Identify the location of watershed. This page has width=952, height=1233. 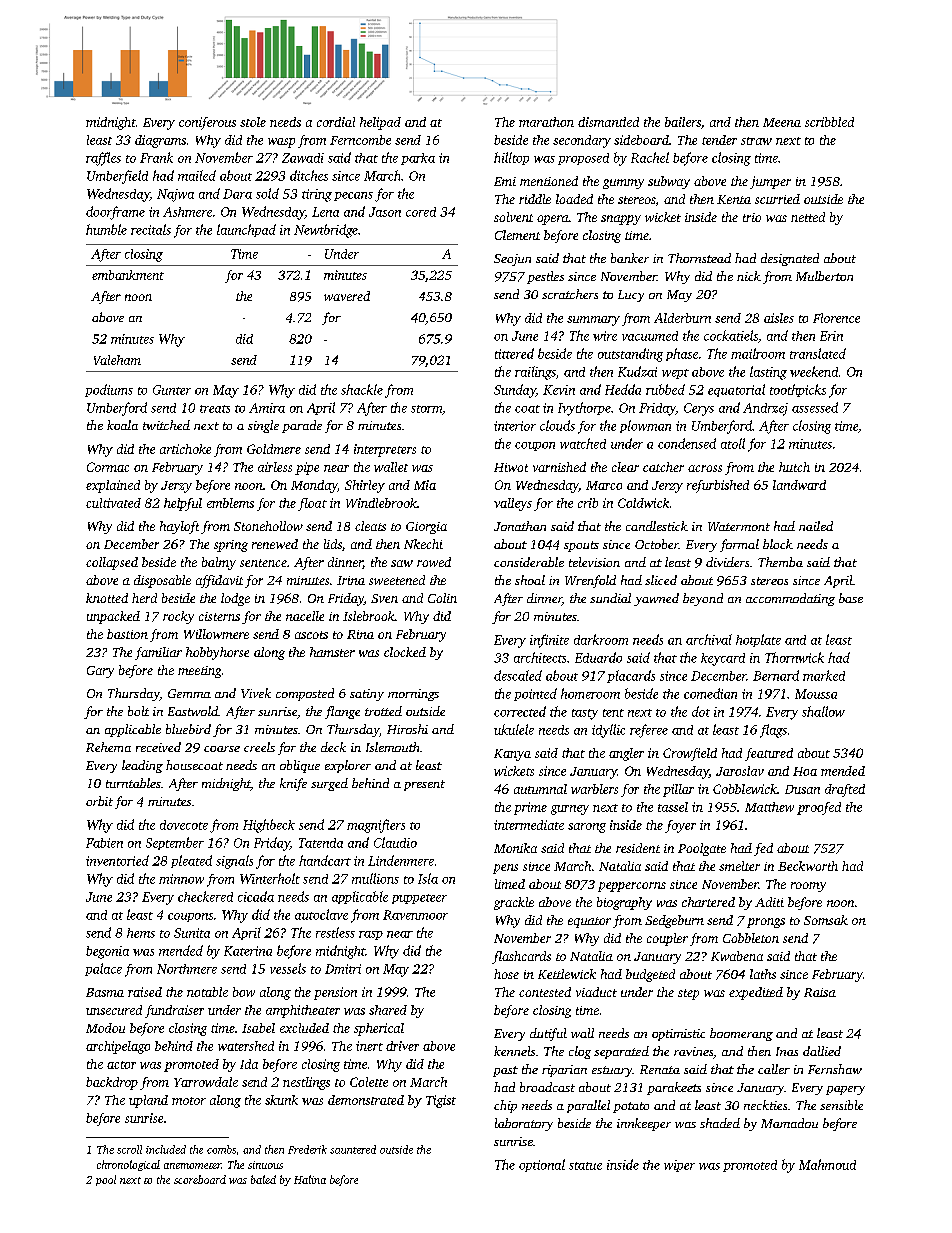
(246, 1046).
